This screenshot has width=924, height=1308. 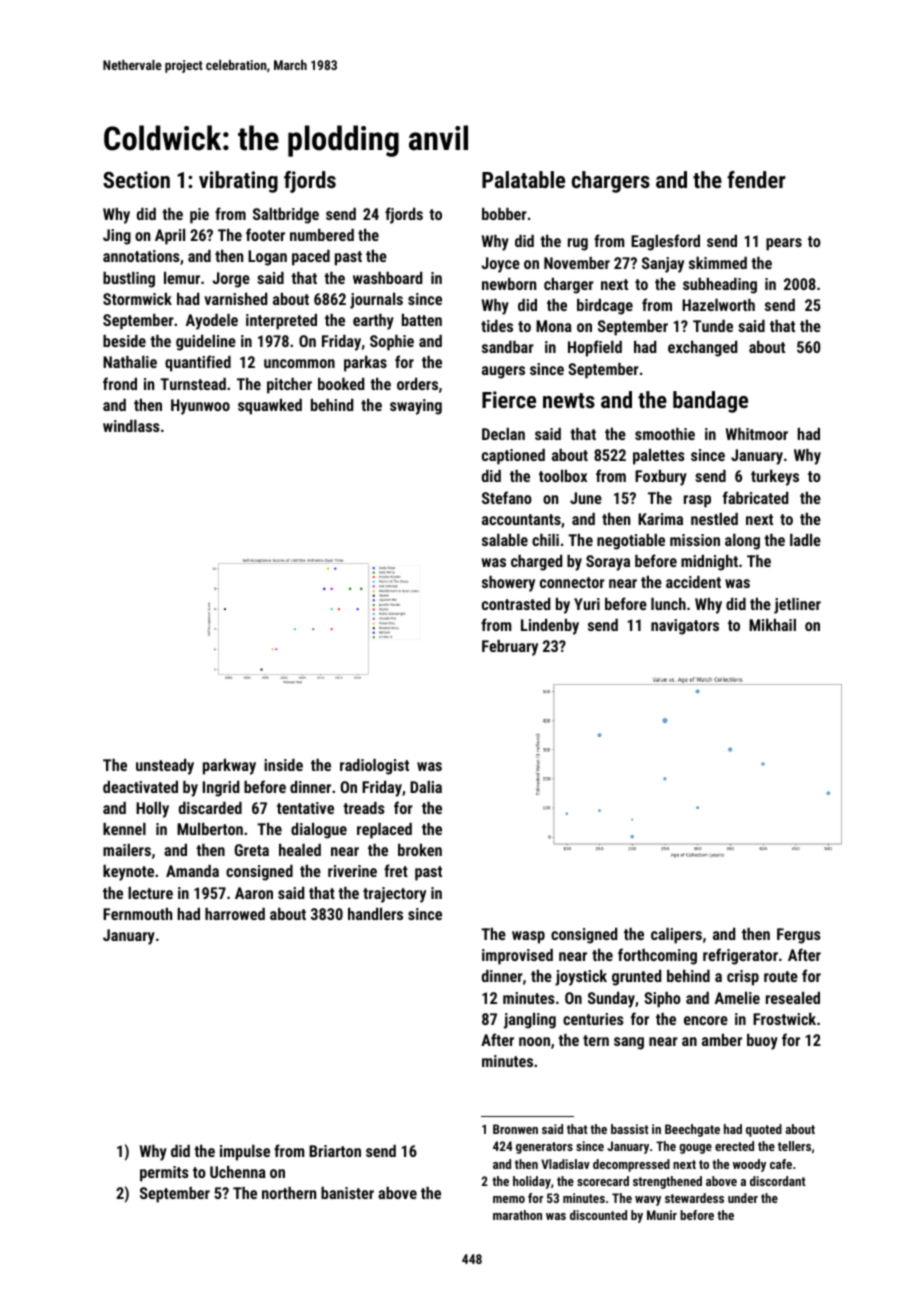 I want to click on fender, so click(x=756, y=179).
